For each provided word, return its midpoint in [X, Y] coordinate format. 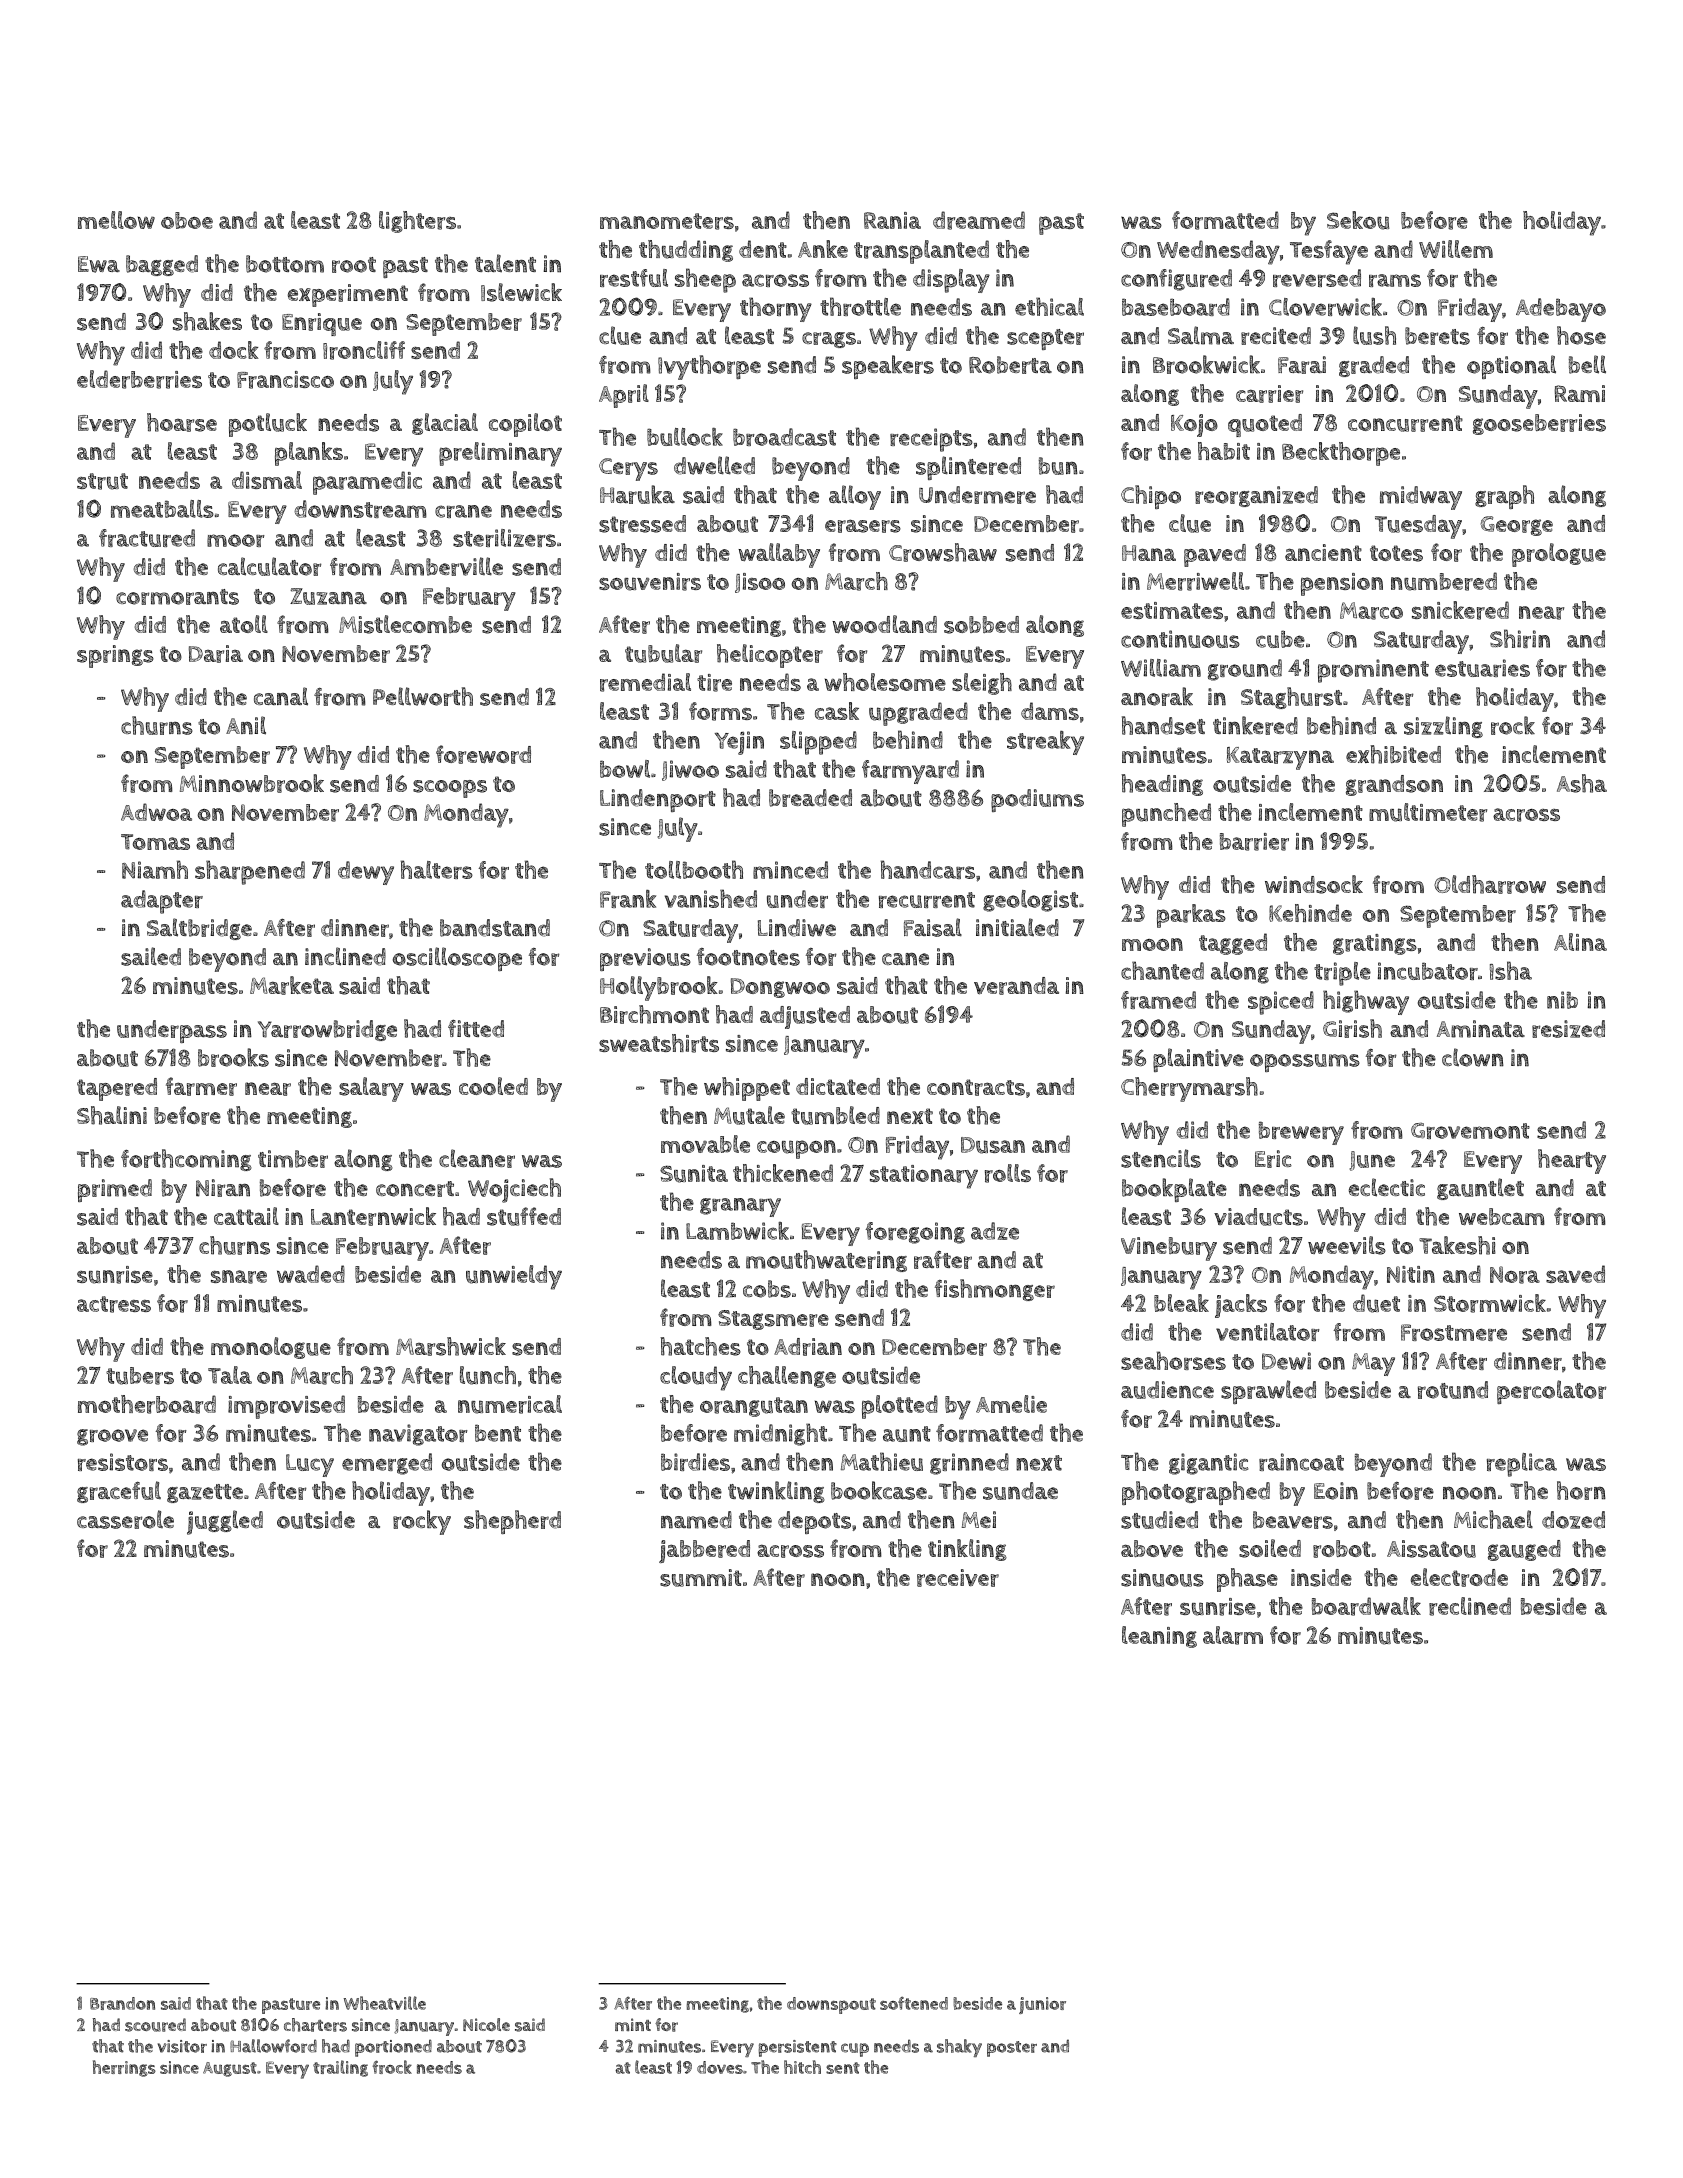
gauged [1524, 1550]
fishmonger [995, 1290]
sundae [1020, 1491]
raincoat [1301, 1462]
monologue [271, 1348]
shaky [959, 2048]
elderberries [139, 379]
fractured [147, 538]
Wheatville [385, 2003]
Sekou [1358, 220]
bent [498, 1433]
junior [1042, 2005]
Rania [892, 220]
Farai [1302, 365]
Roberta [1010, 365]
